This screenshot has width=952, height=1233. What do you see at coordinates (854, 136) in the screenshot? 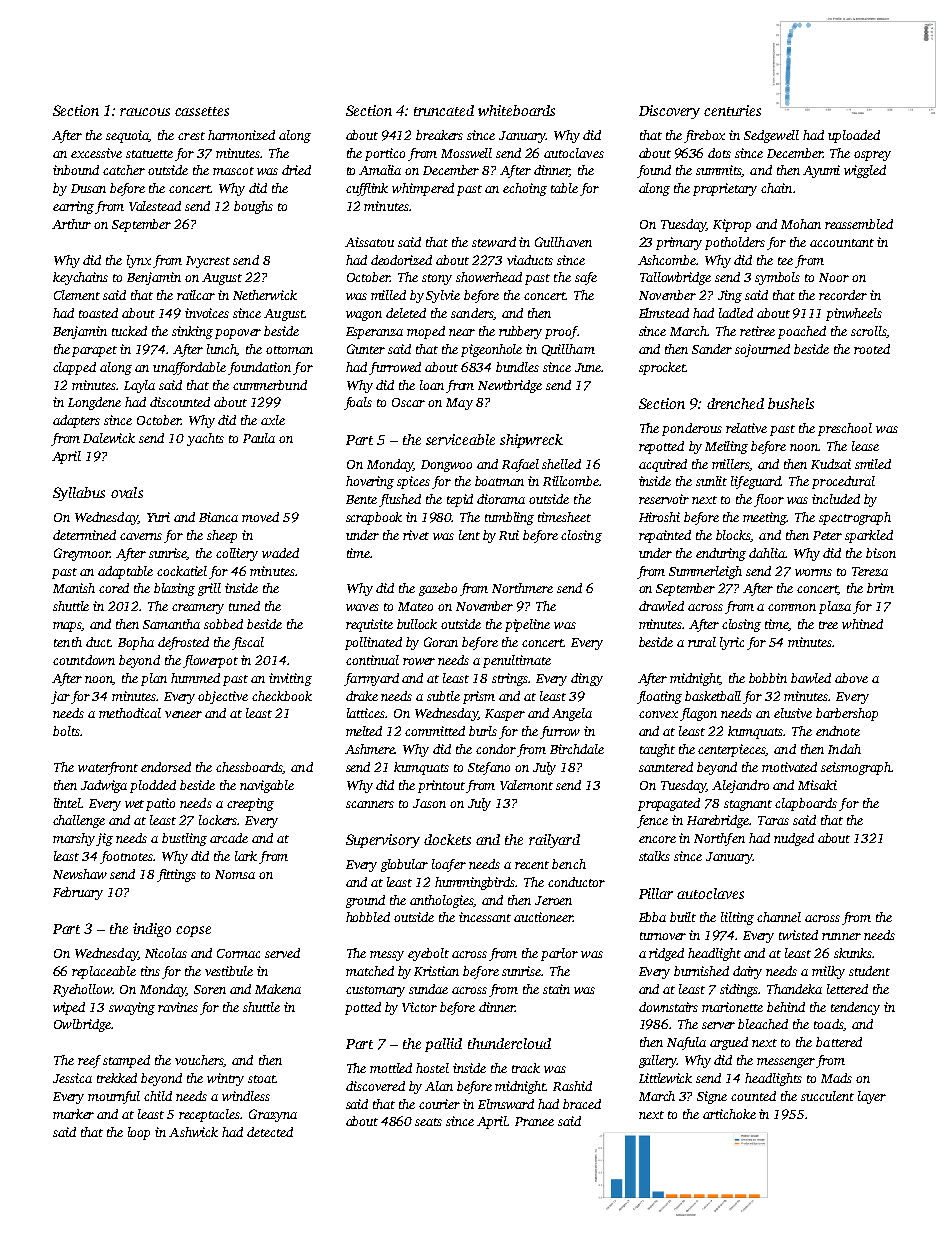
I see `uploaded` at bounding box center [854, 136].
